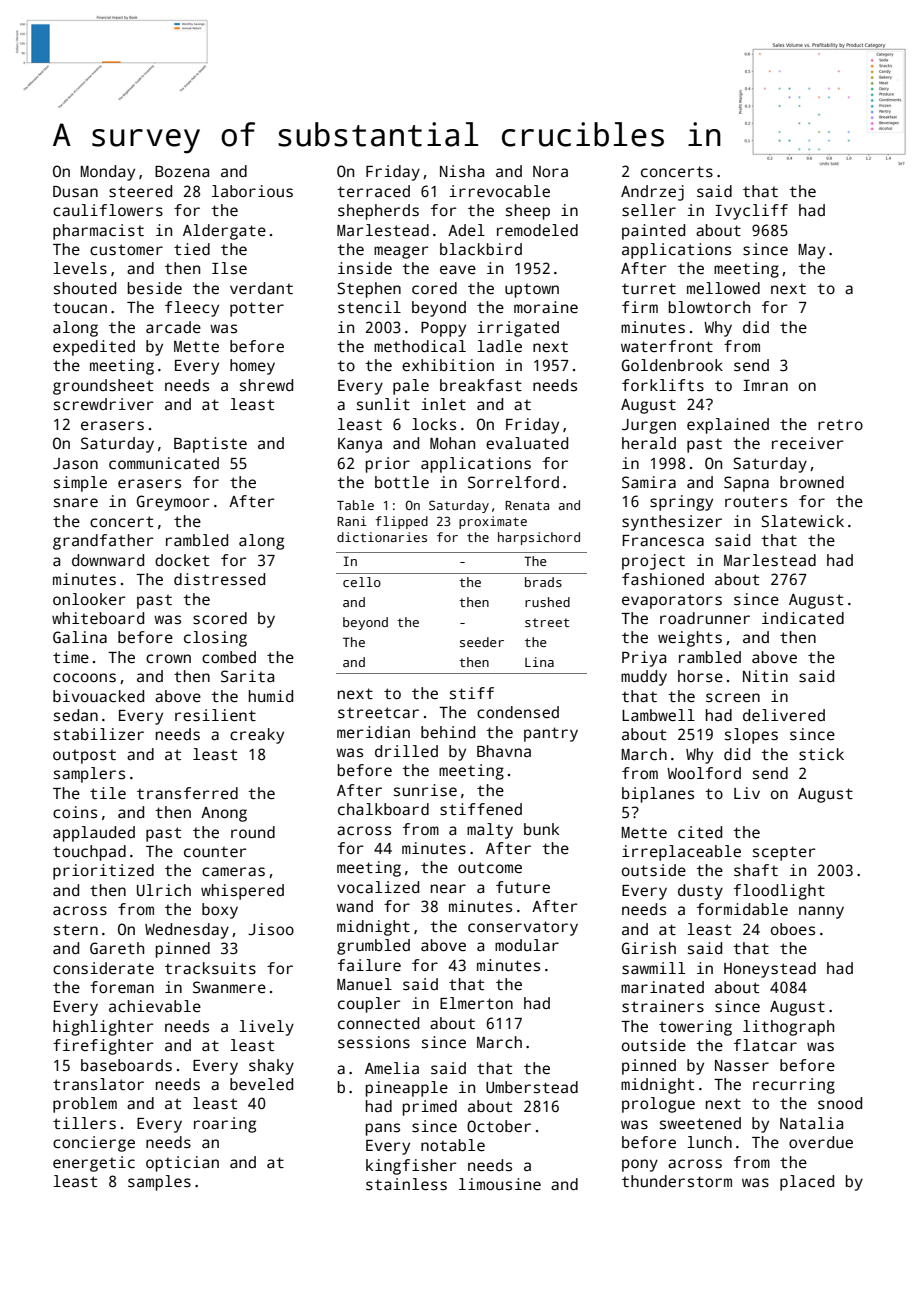  Describe the element at coordinates (751, 212) in the document. I see `Ivycliff` at that location.
